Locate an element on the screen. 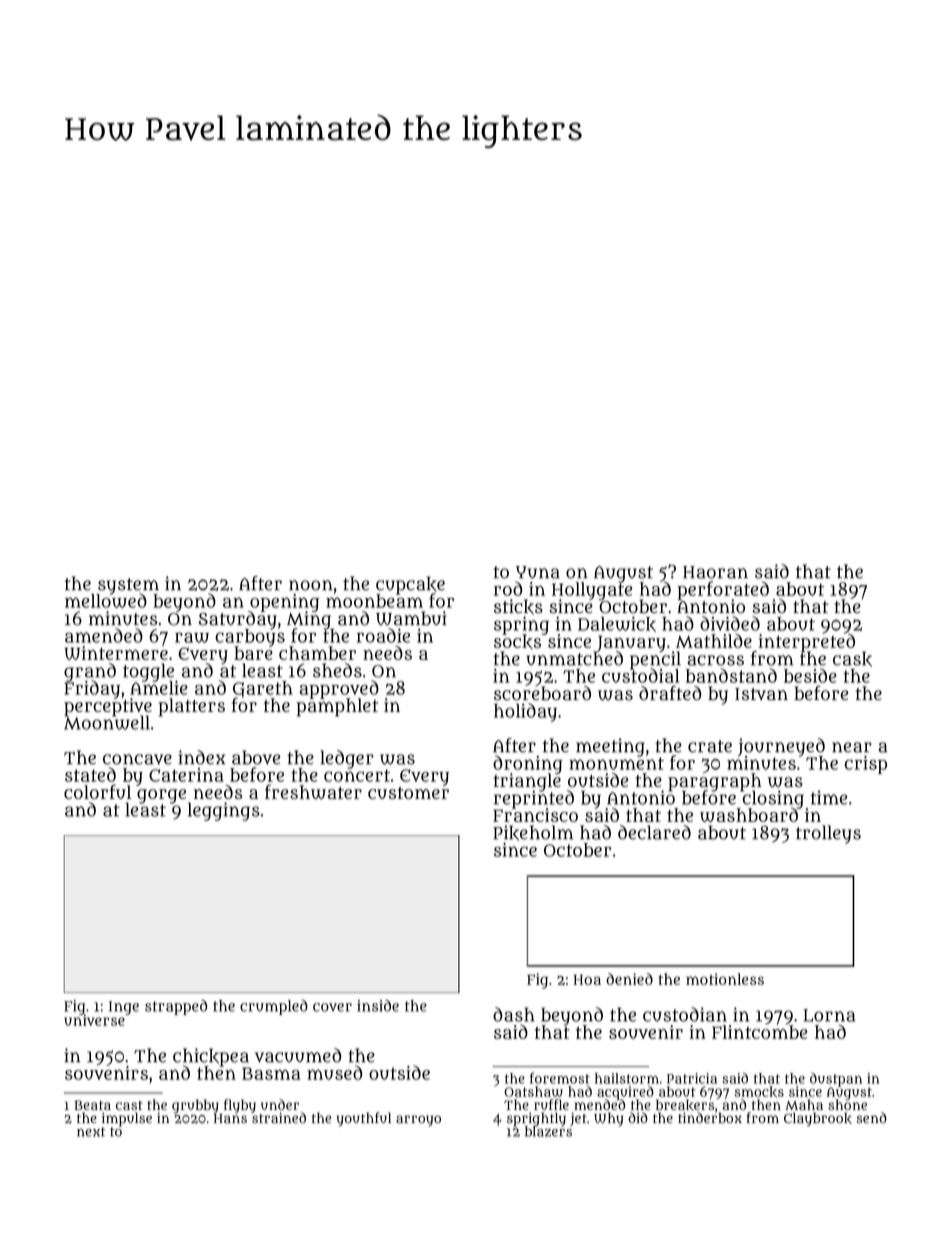 The image size is (952, 1233). Hoa is located at coordinates (587, 980).
